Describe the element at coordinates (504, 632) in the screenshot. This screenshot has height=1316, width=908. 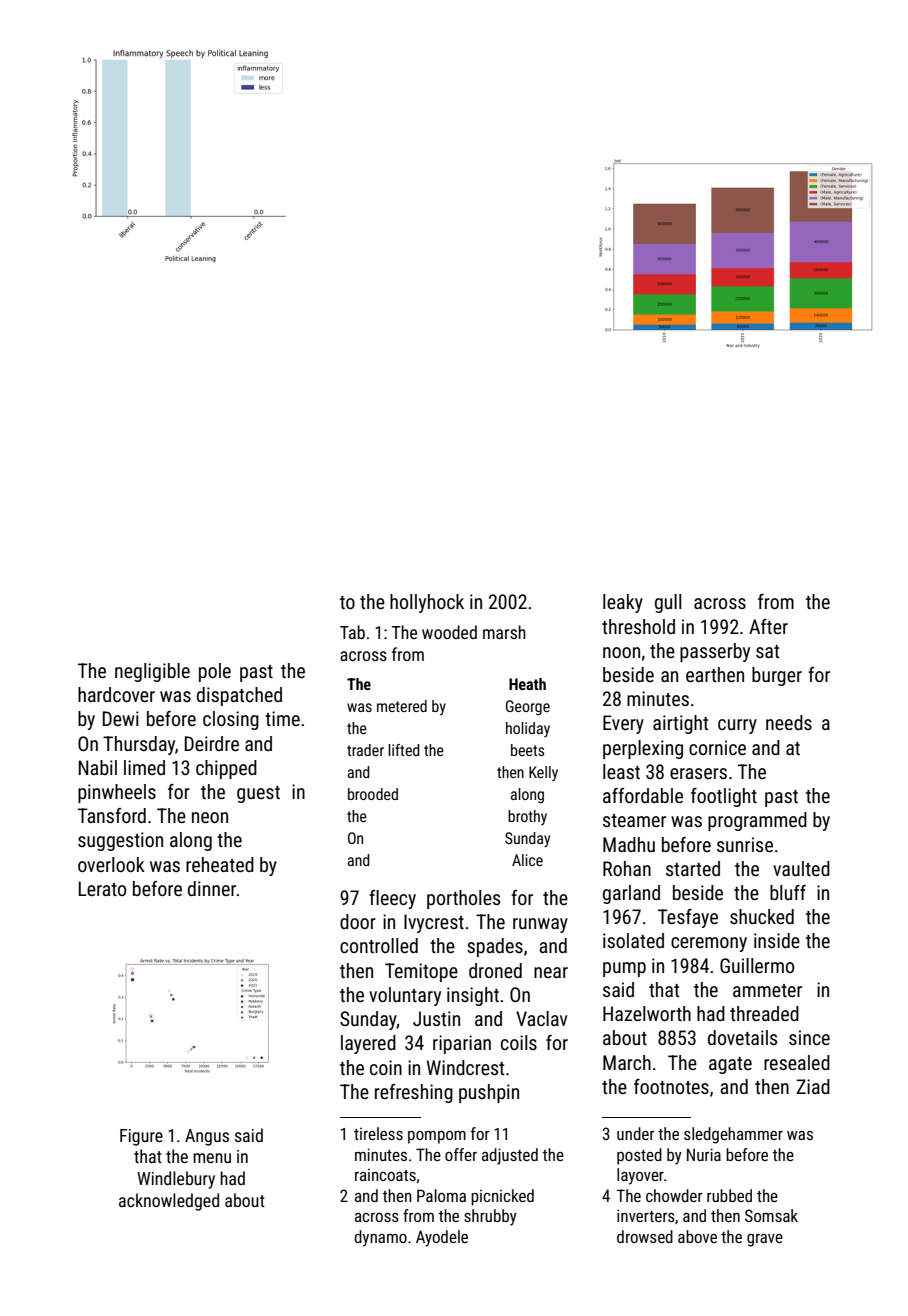
I see `marsh` at that location.
